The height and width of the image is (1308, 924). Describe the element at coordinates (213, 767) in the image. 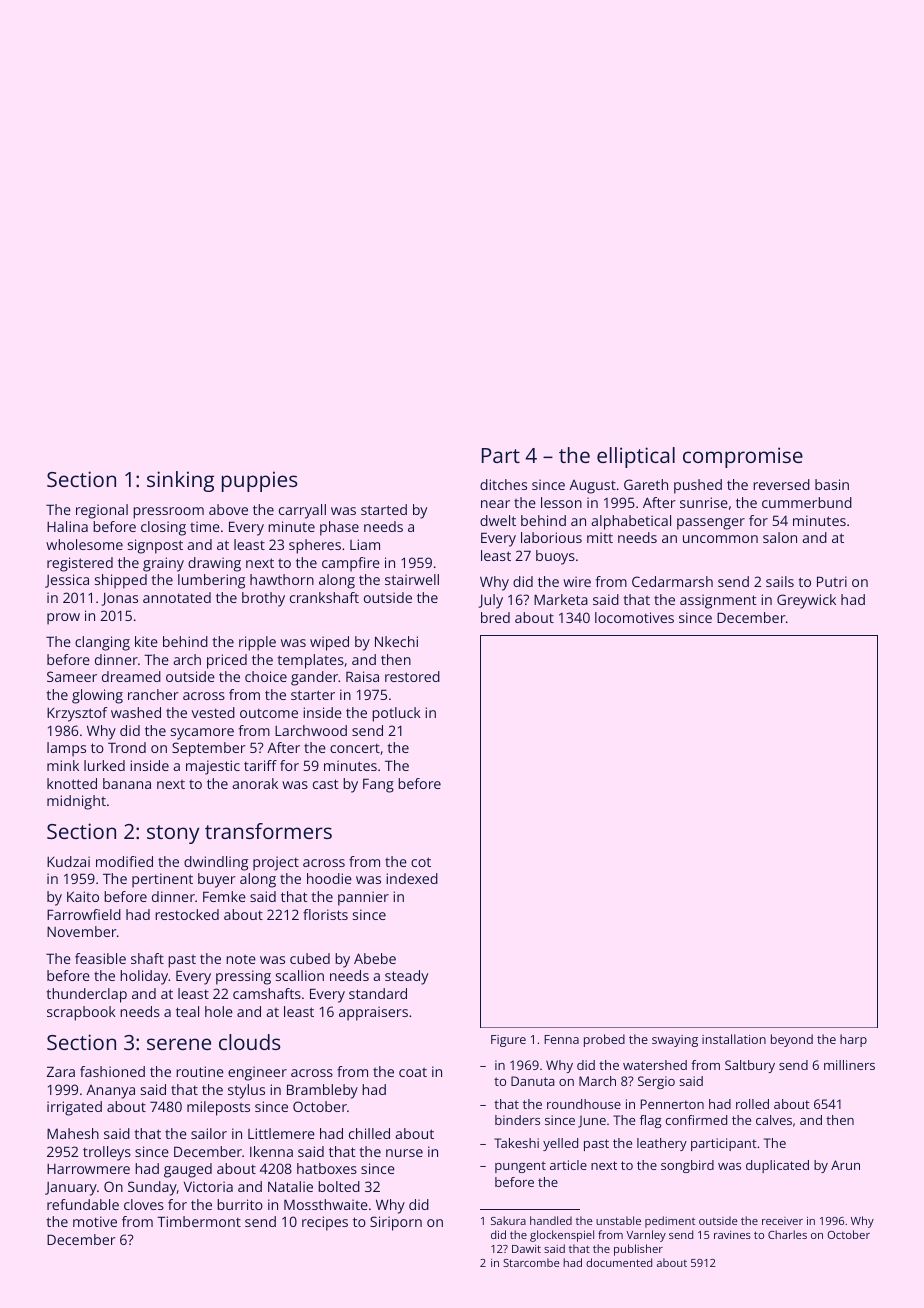

I see `majestic` at that location.
